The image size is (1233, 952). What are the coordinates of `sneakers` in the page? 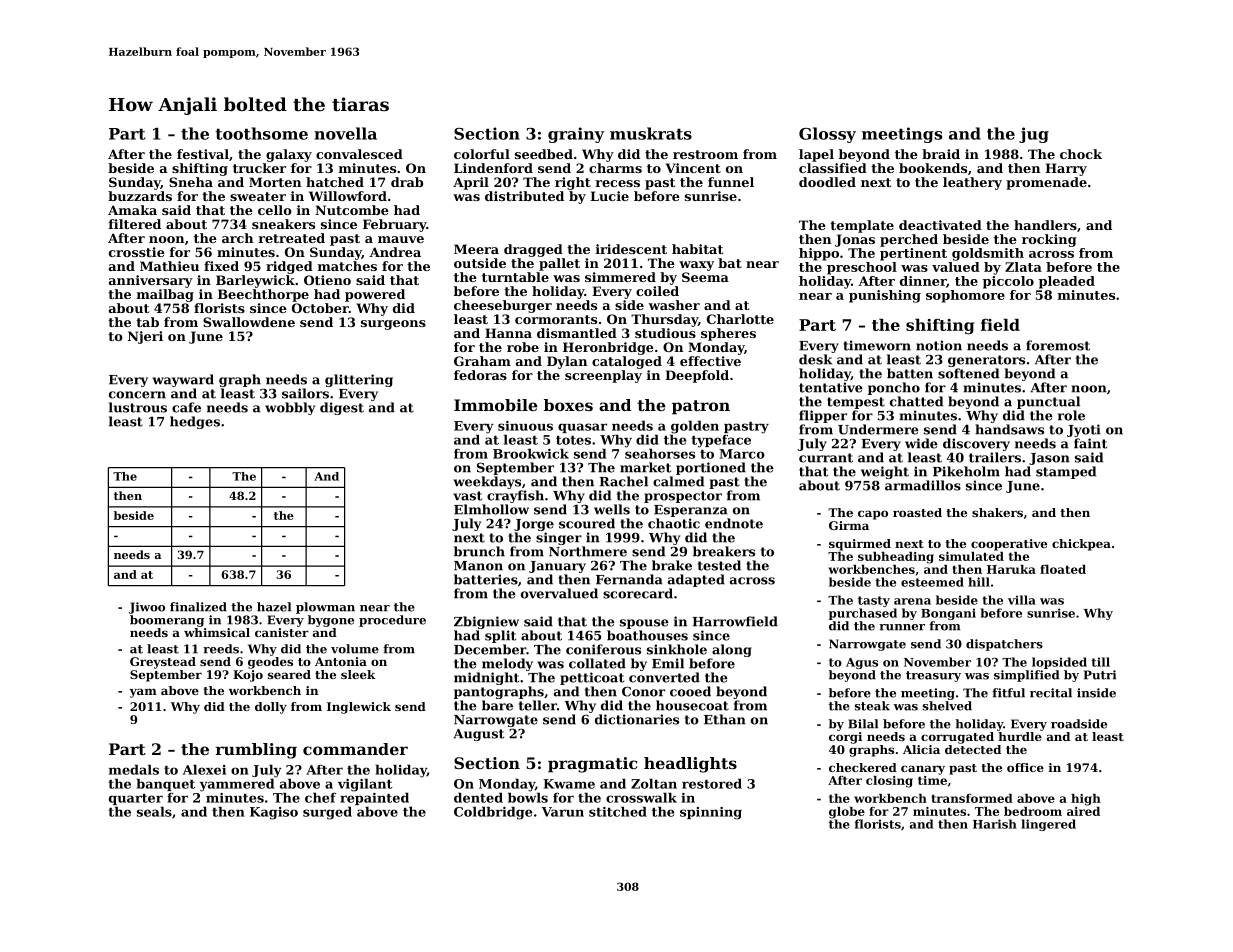 It's located at (283, 224).
